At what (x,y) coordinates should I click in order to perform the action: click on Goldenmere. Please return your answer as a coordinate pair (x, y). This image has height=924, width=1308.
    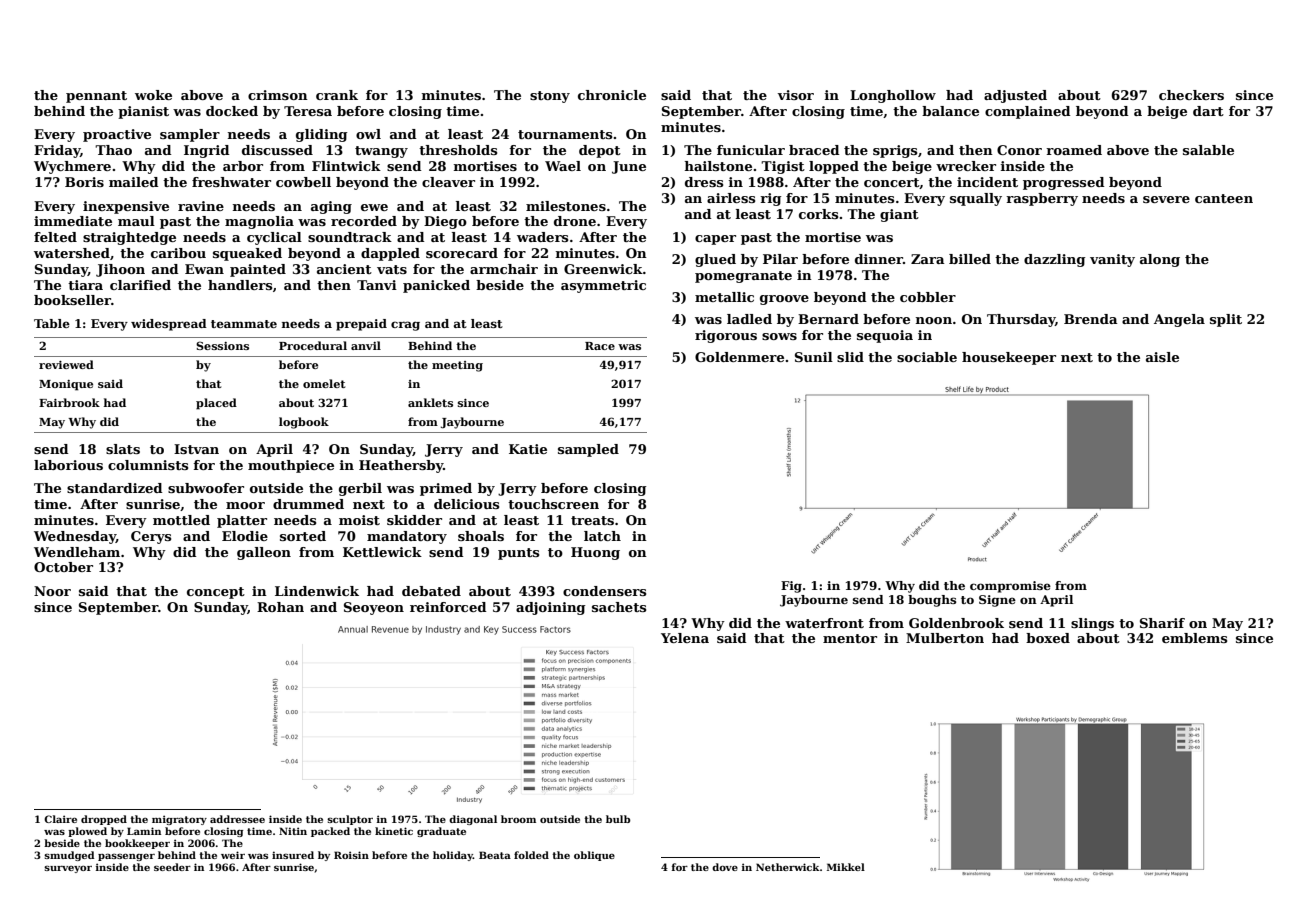
    Looking at the image, I should click on (739, 357).
